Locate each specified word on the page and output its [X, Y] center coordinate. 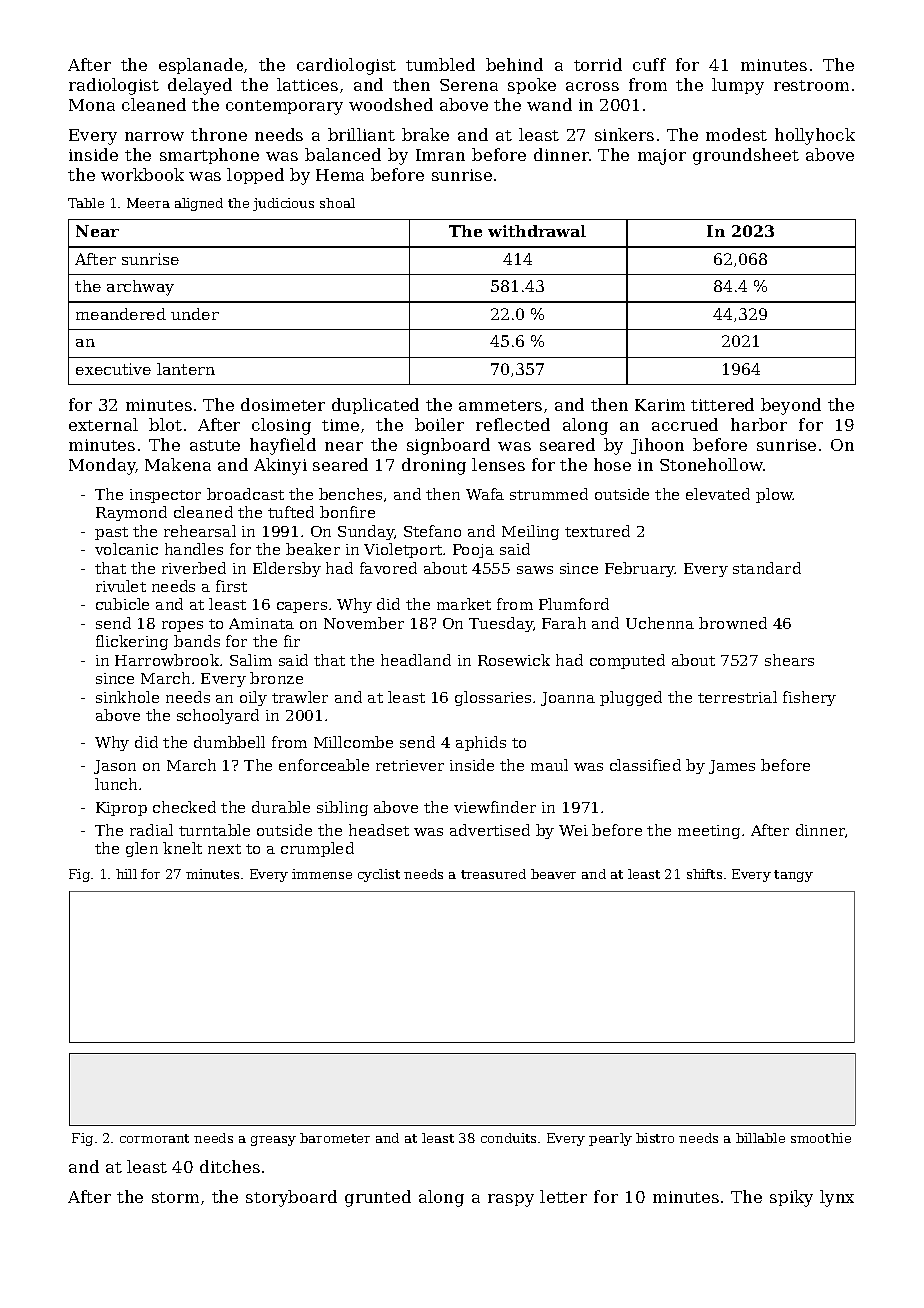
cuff [649, 64]
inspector [165, 496]
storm [175, 1197]
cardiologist [346, 66]
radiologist [114, 86]
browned [733, 623]
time [340, 425]
